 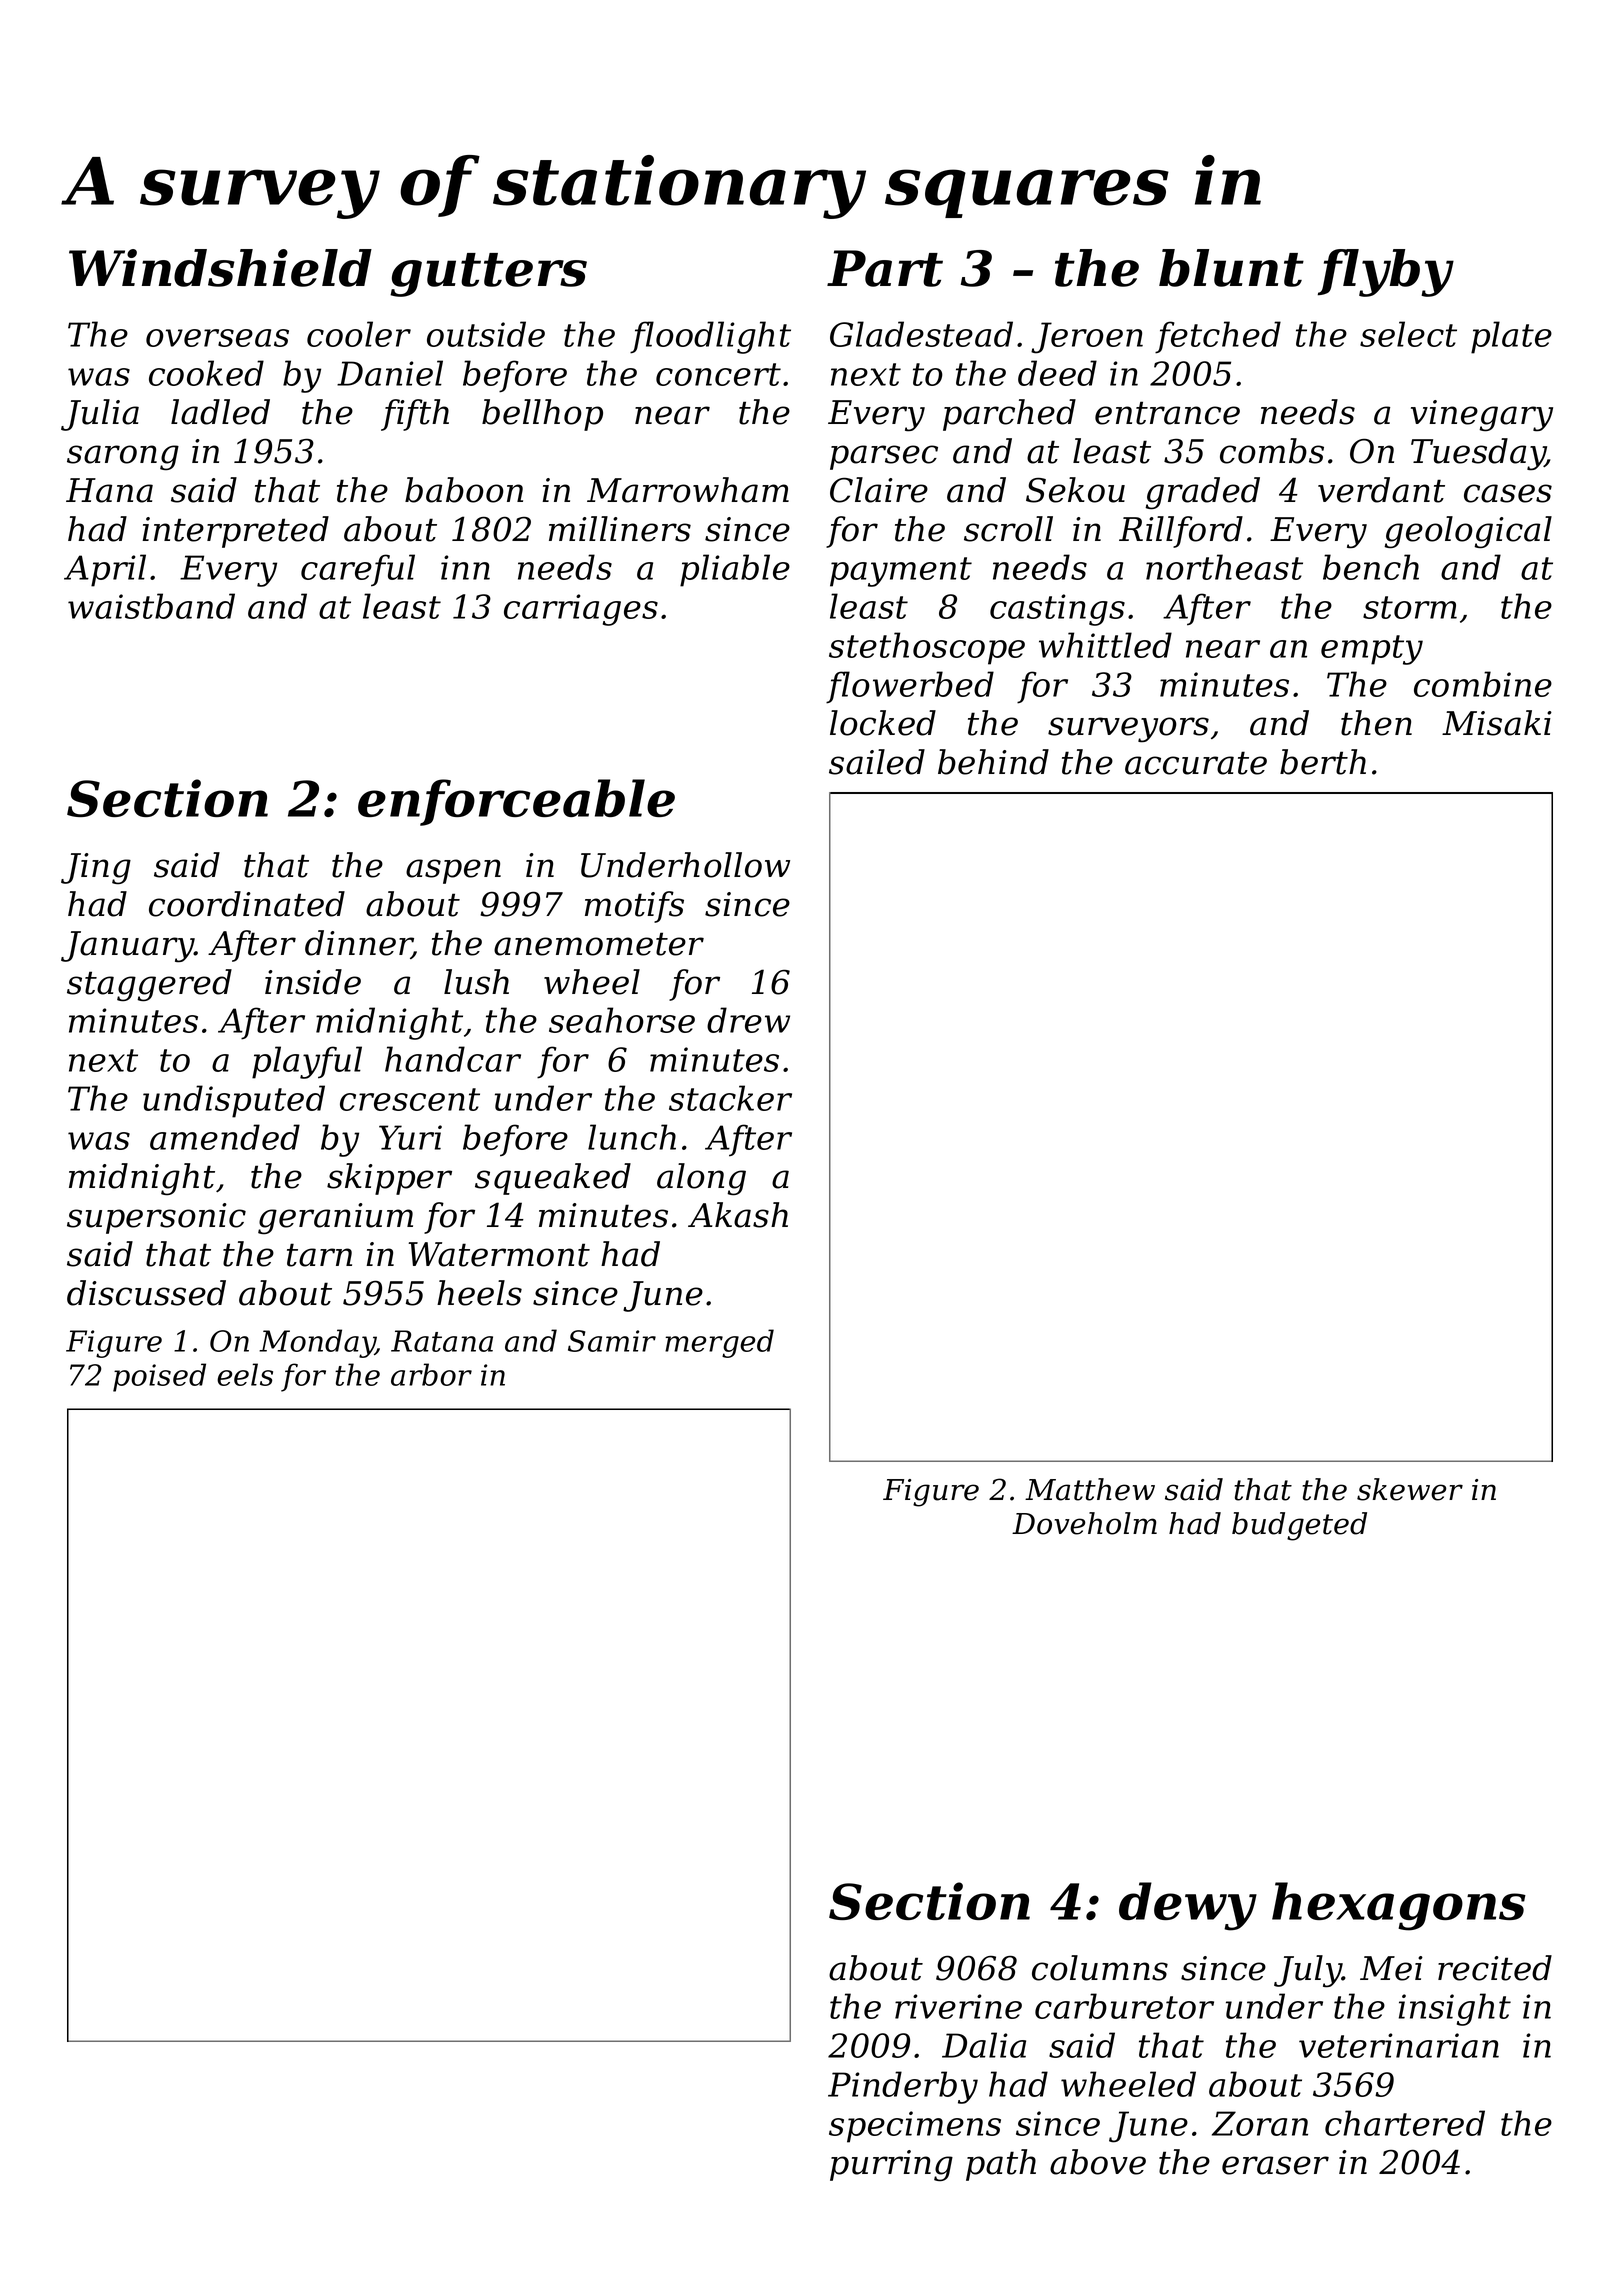 I want to click on Misaki, so click(x=1497, y=723).
